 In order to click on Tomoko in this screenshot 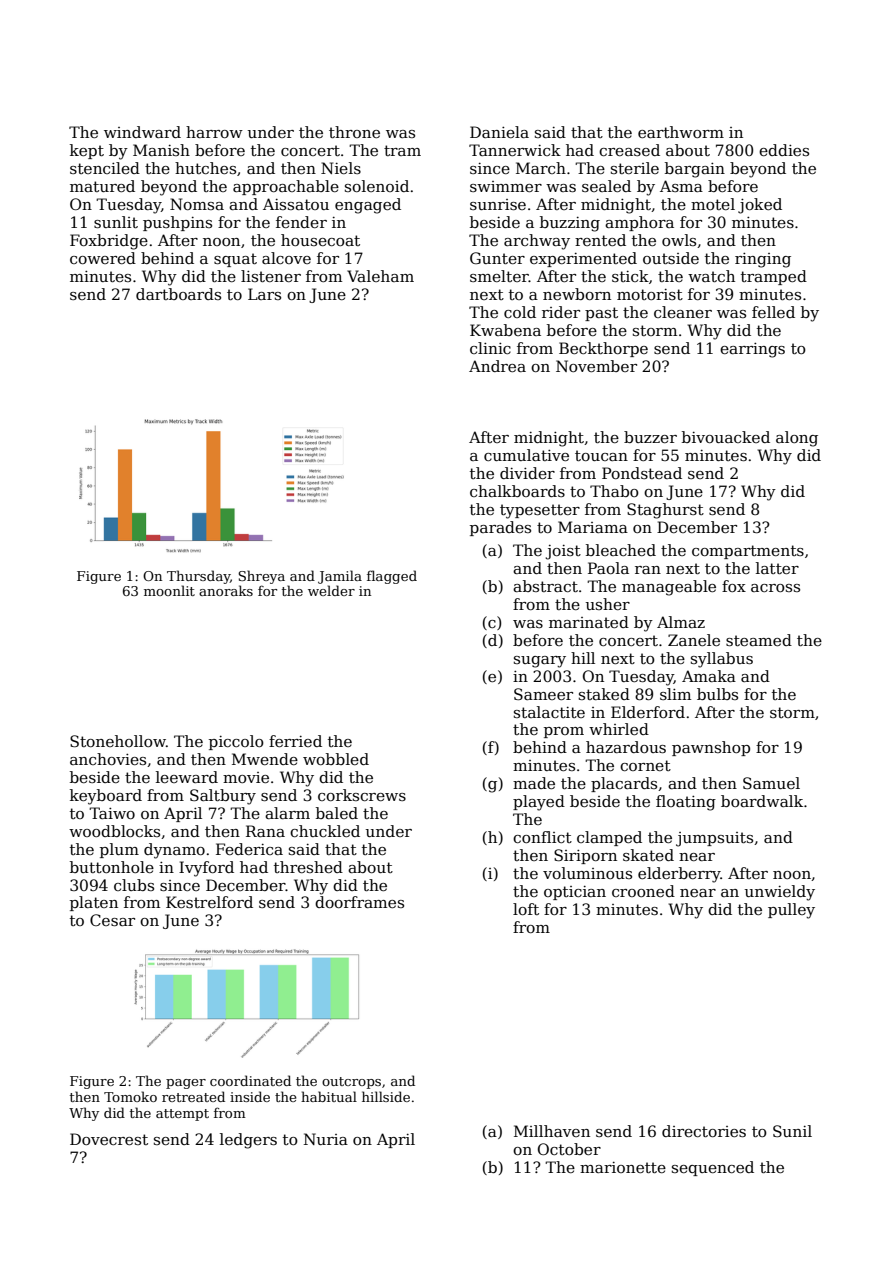, I will do `click(130, 1096)`.
